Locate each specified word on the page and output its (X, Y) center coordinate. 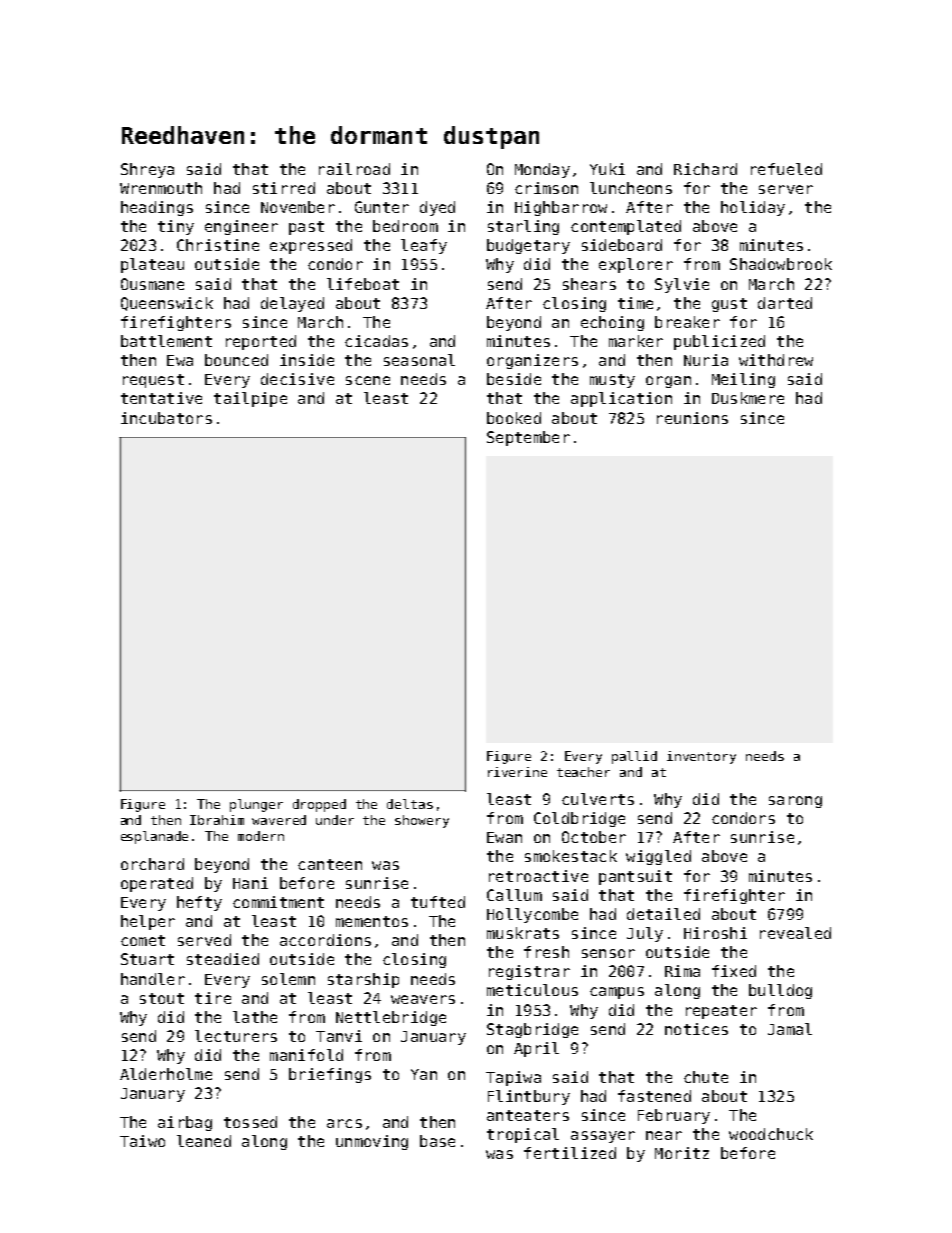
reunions (692, 418)
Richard (705, 169)
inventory (701, 757)
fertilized (570, 1153)
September (528, 438)
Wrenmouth (161, 188)
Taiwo (142, 1141)
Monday (542, 170)
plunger (256, 805)
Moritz (682, 1153)
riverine (517, 772)
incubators (166, 418)
